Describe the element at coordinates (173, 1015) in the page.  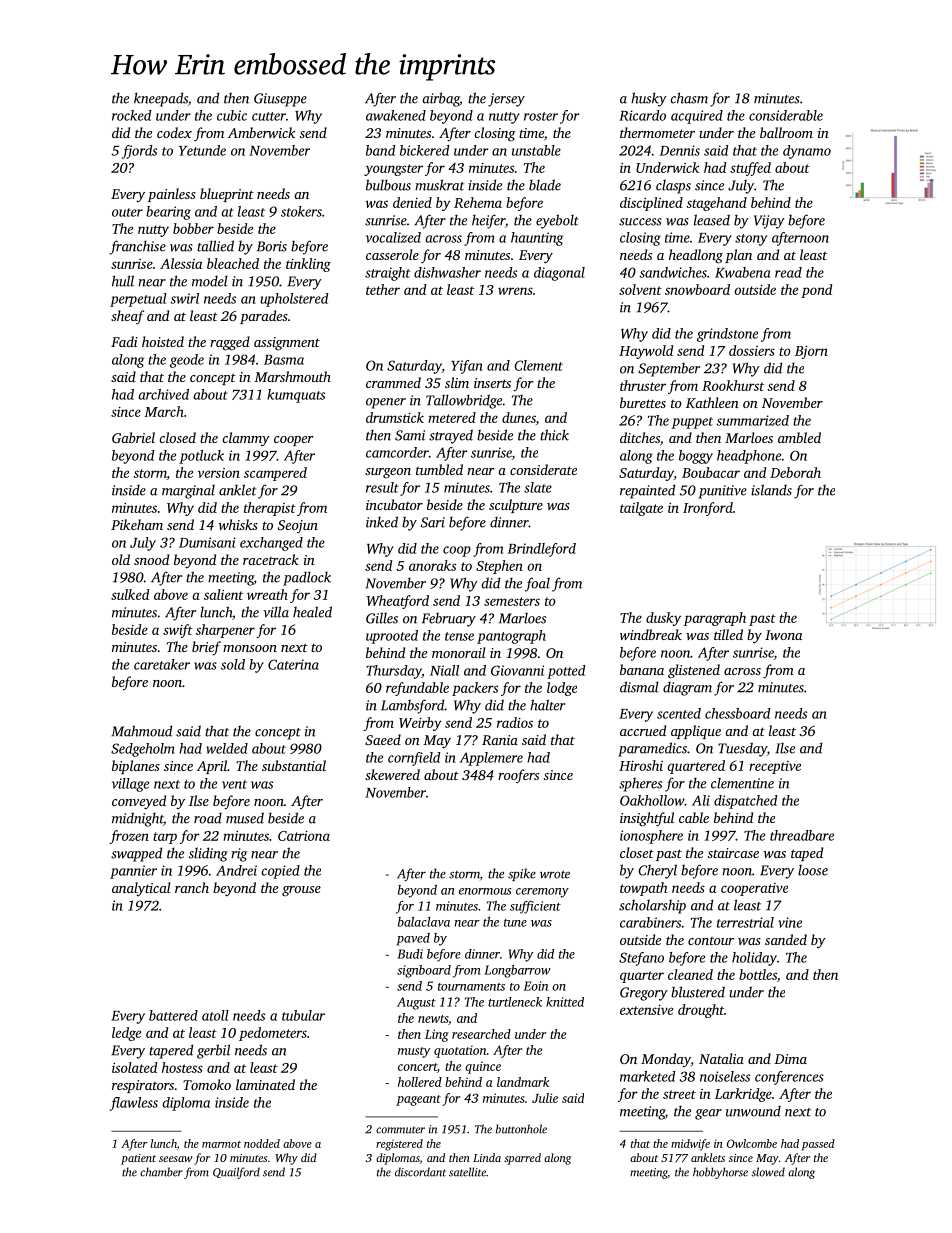
I see `battered` at that location.
